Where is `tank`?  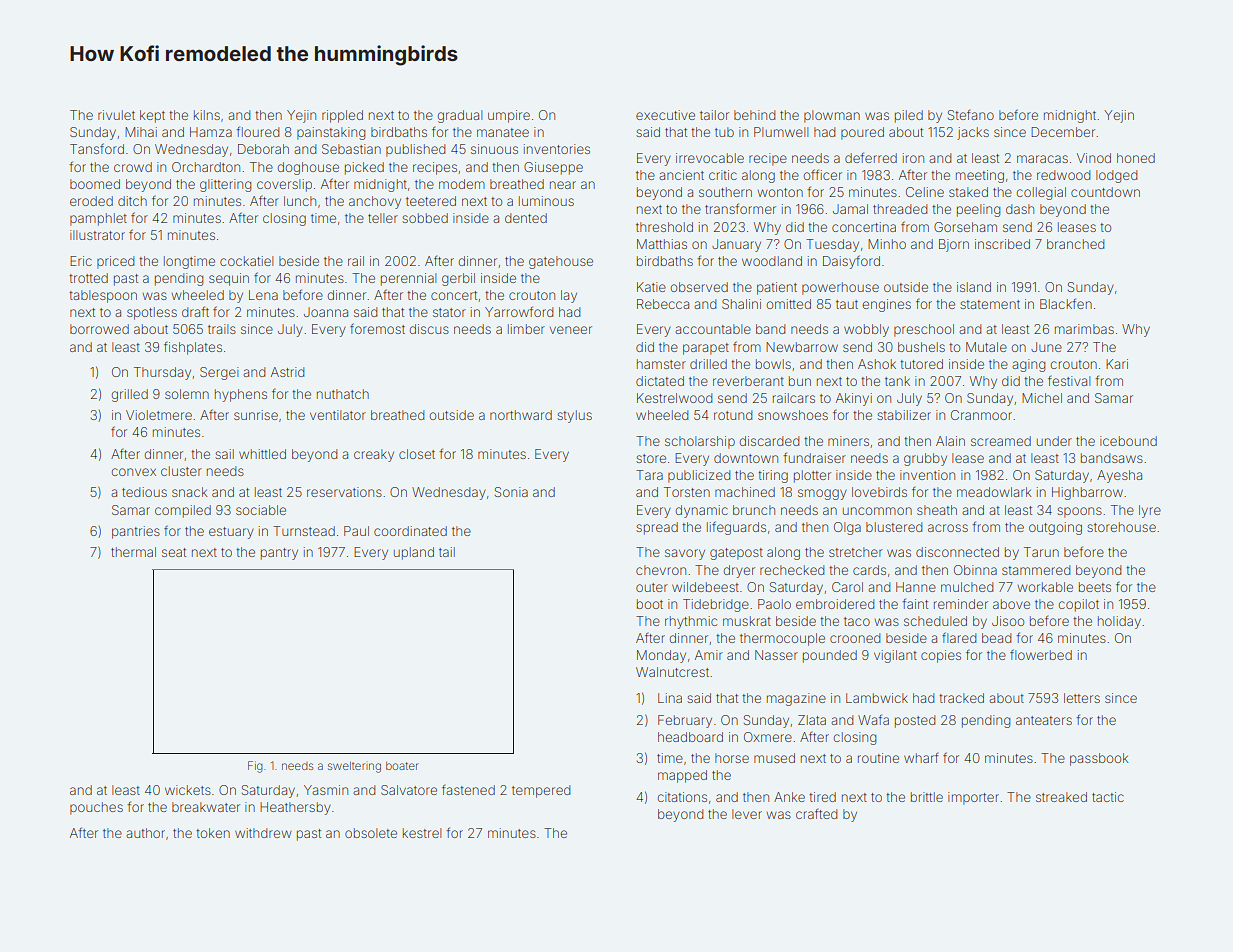 tank is located at coordinates (897, 381).
